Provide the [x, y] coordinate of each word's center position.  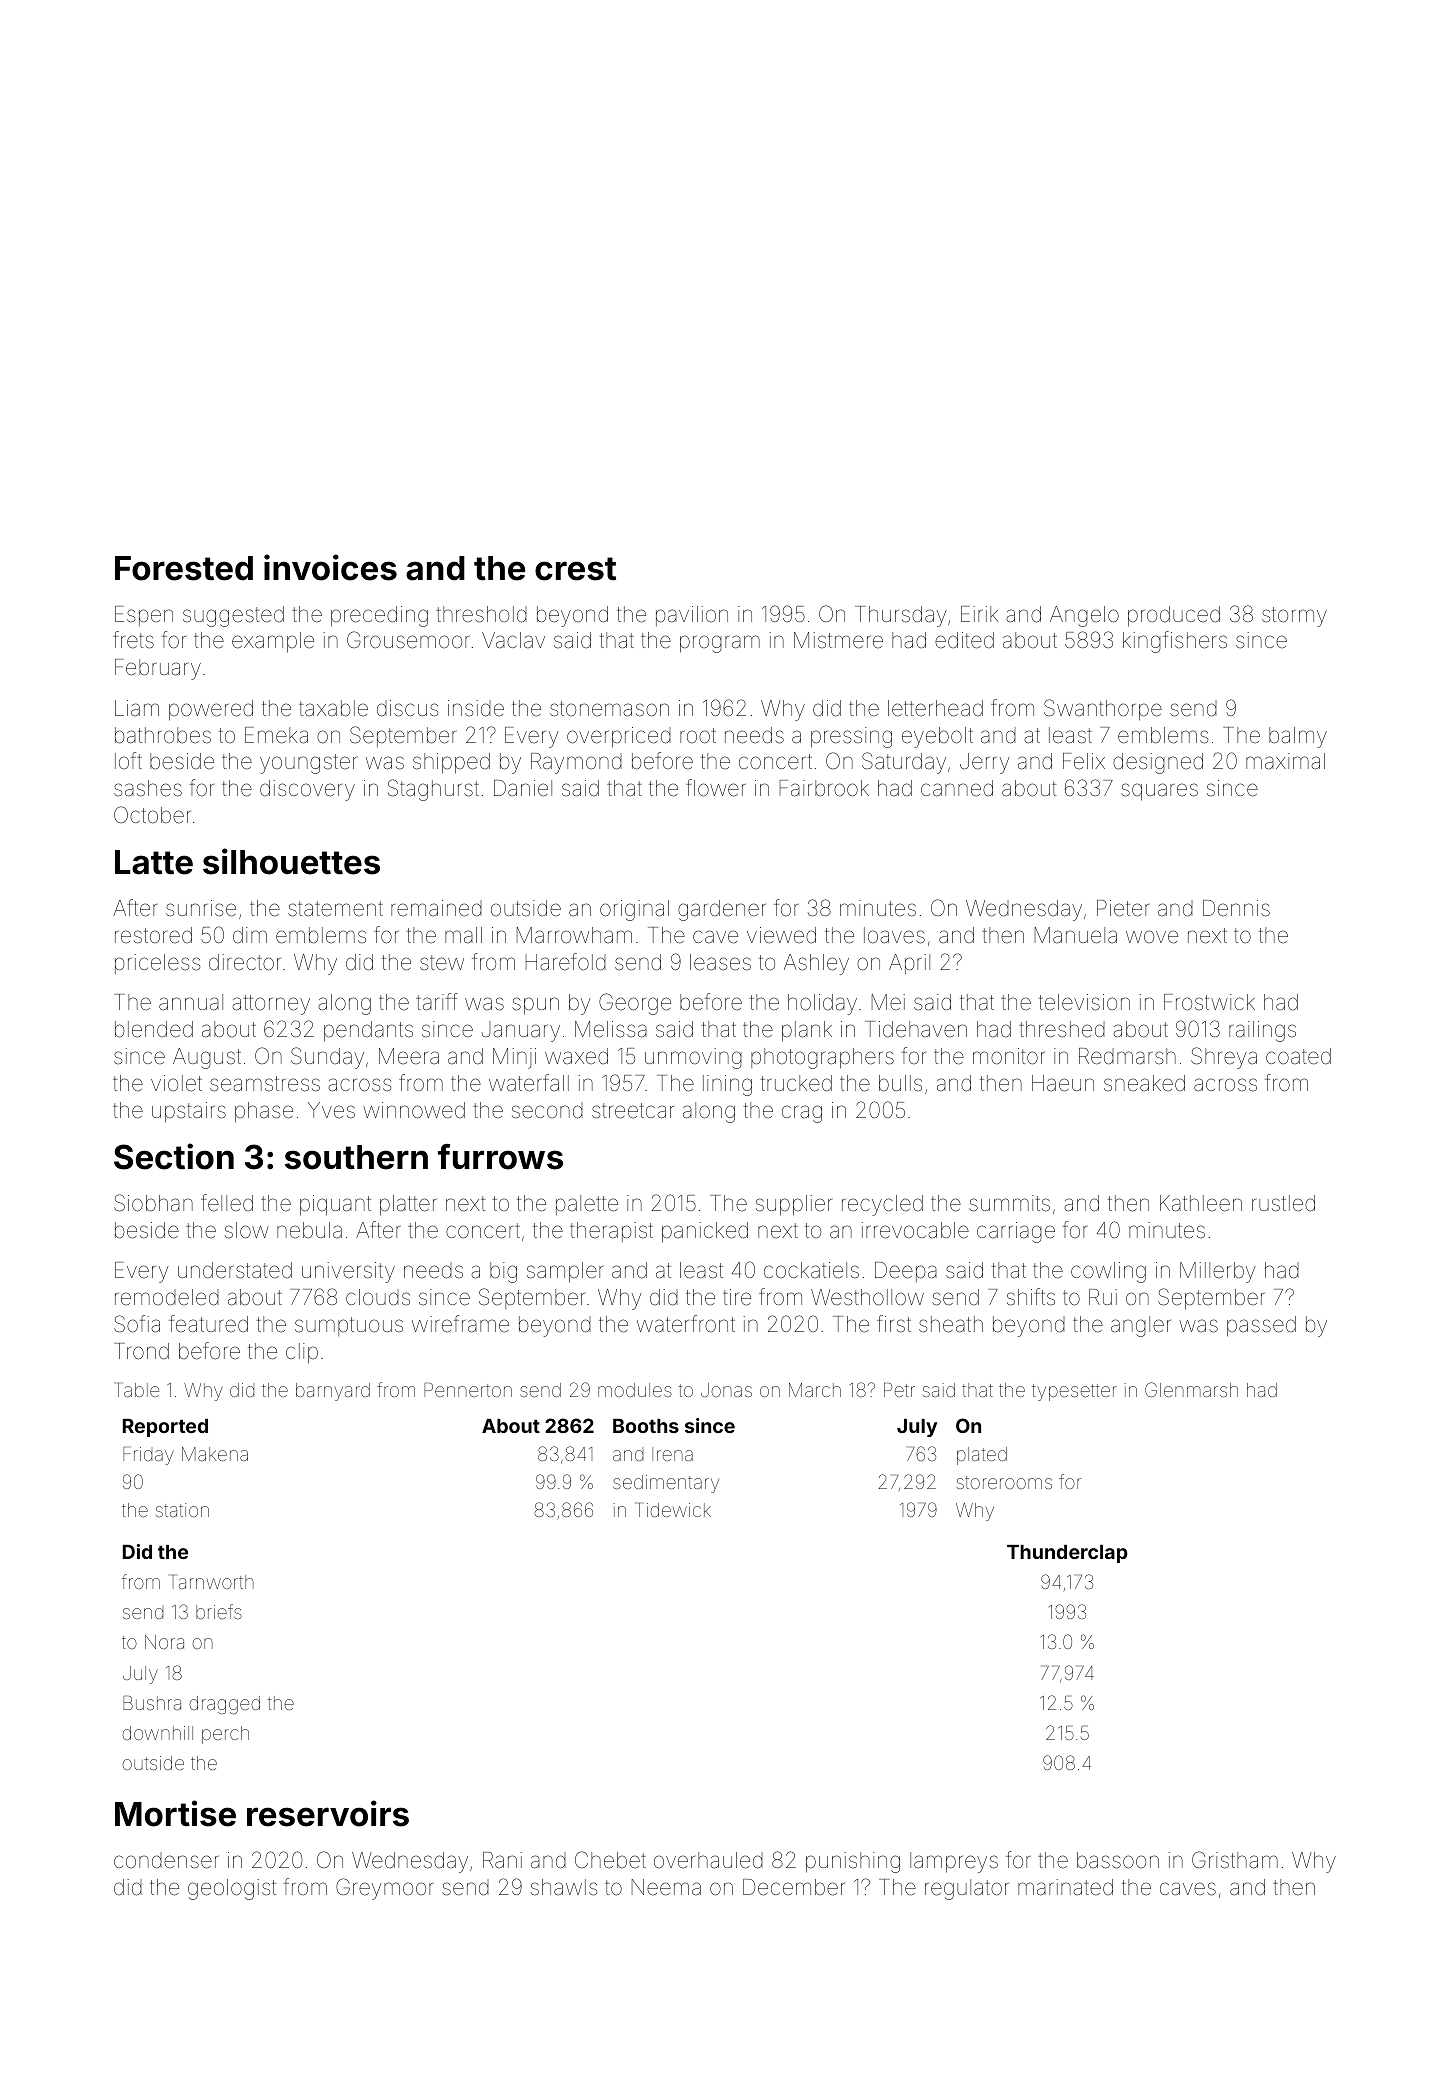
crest [575, 569]
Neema [666, 1887]
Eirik [979, 614]
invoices [330, 567]
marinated [1065, 1887]
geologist [232, 1889]
